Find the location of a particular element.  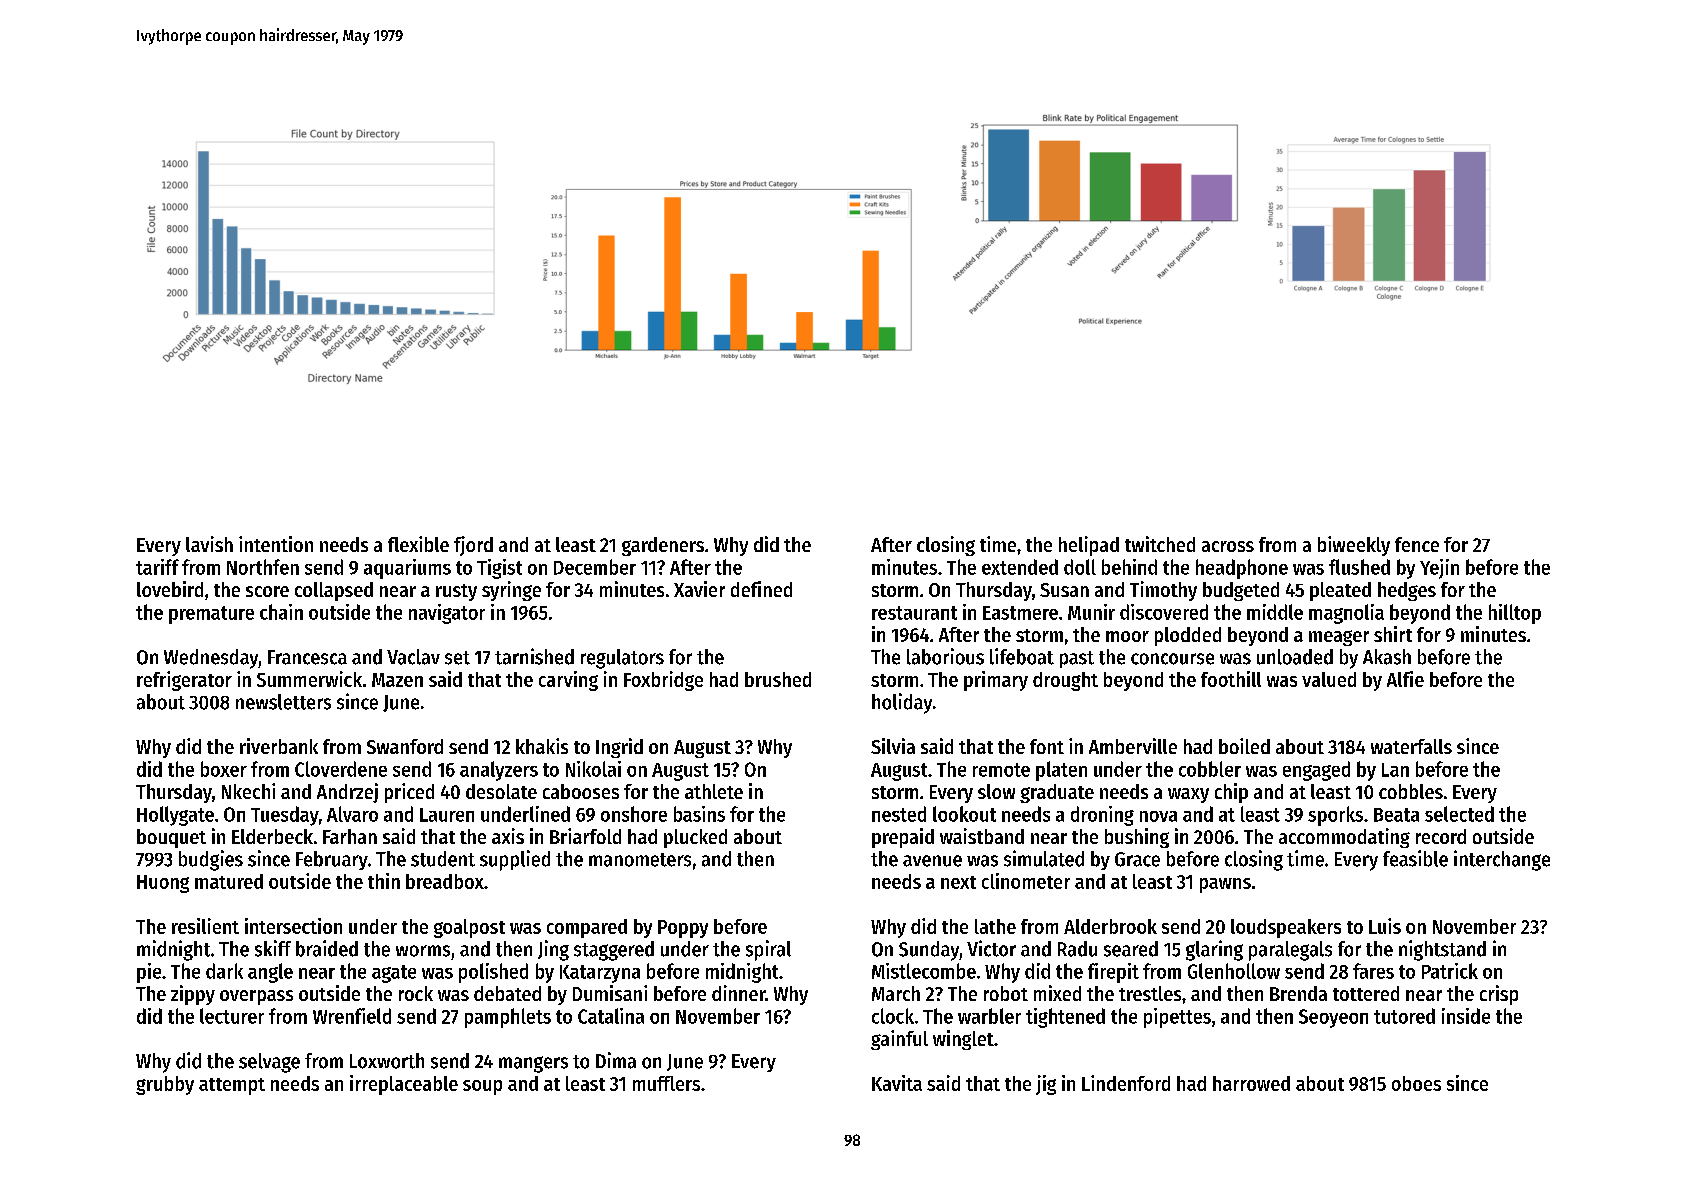

overpass is located at coordinates (256, 997).
